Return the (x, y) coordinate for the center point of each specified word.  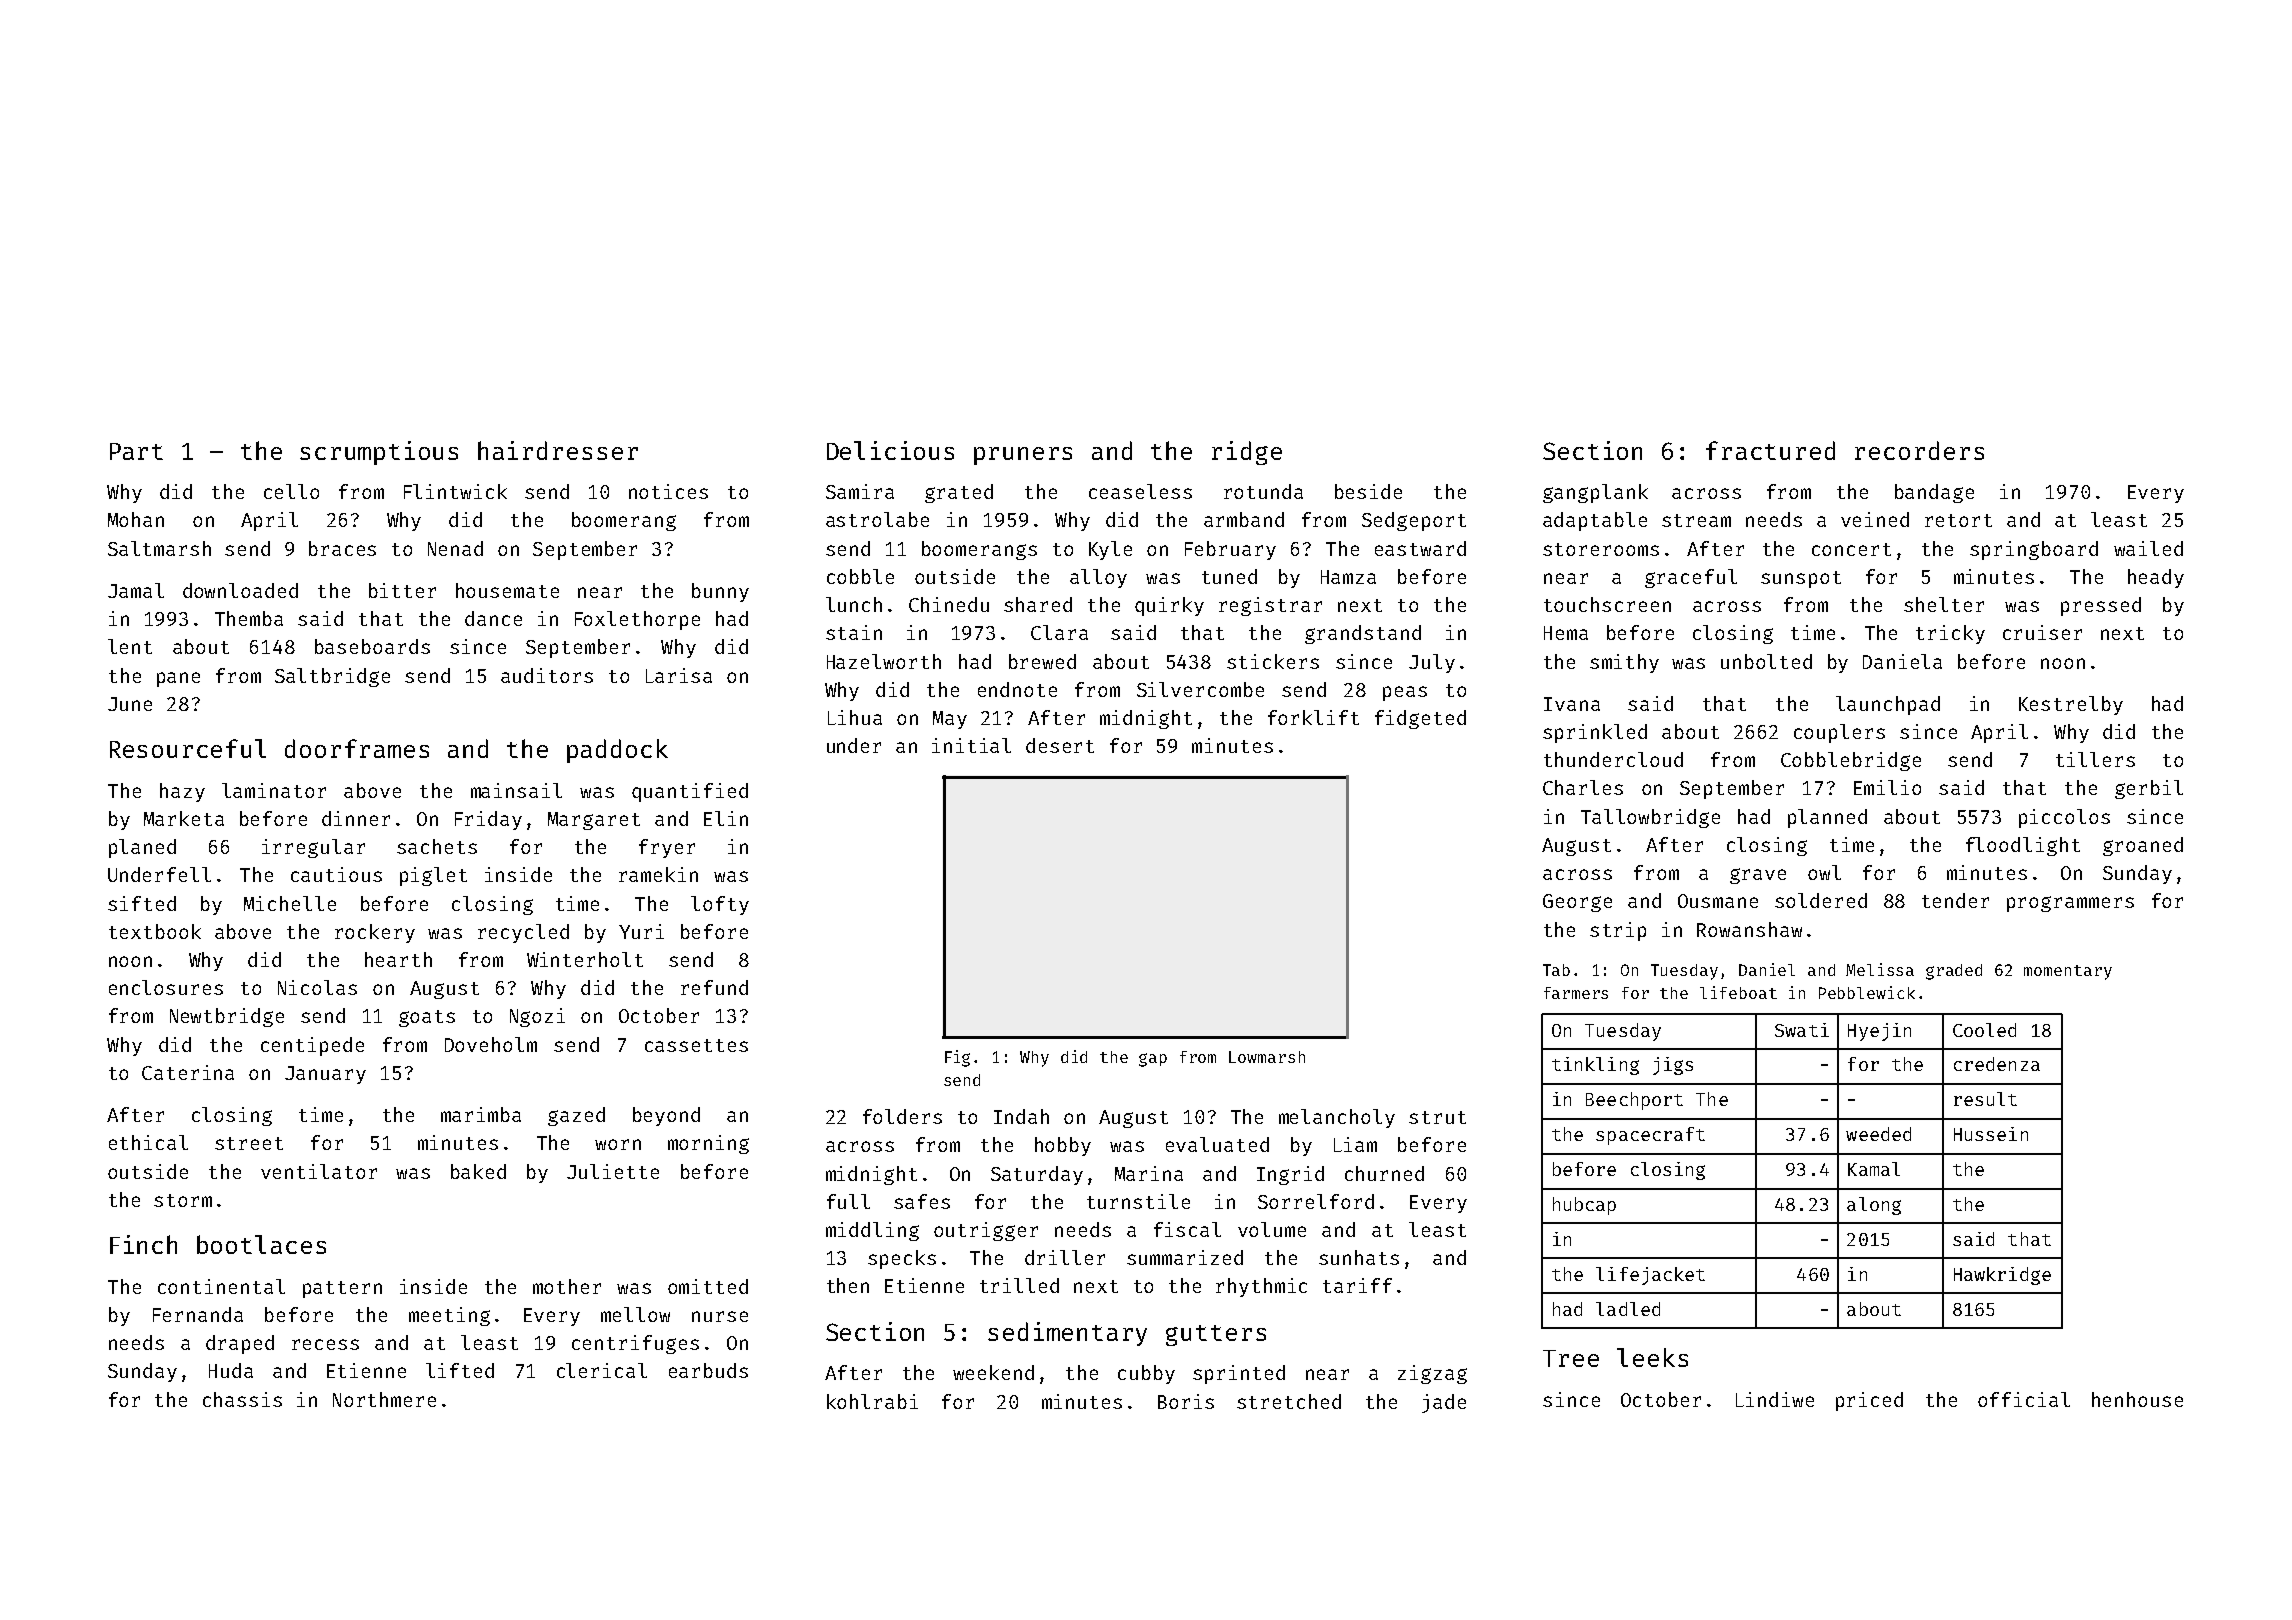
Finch (143, 1244)
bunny (720, 592)
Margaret (594, 821)
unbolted (1766, 661)
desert (1060, 745)
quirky (1169, 606)
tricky (1950, 634)
